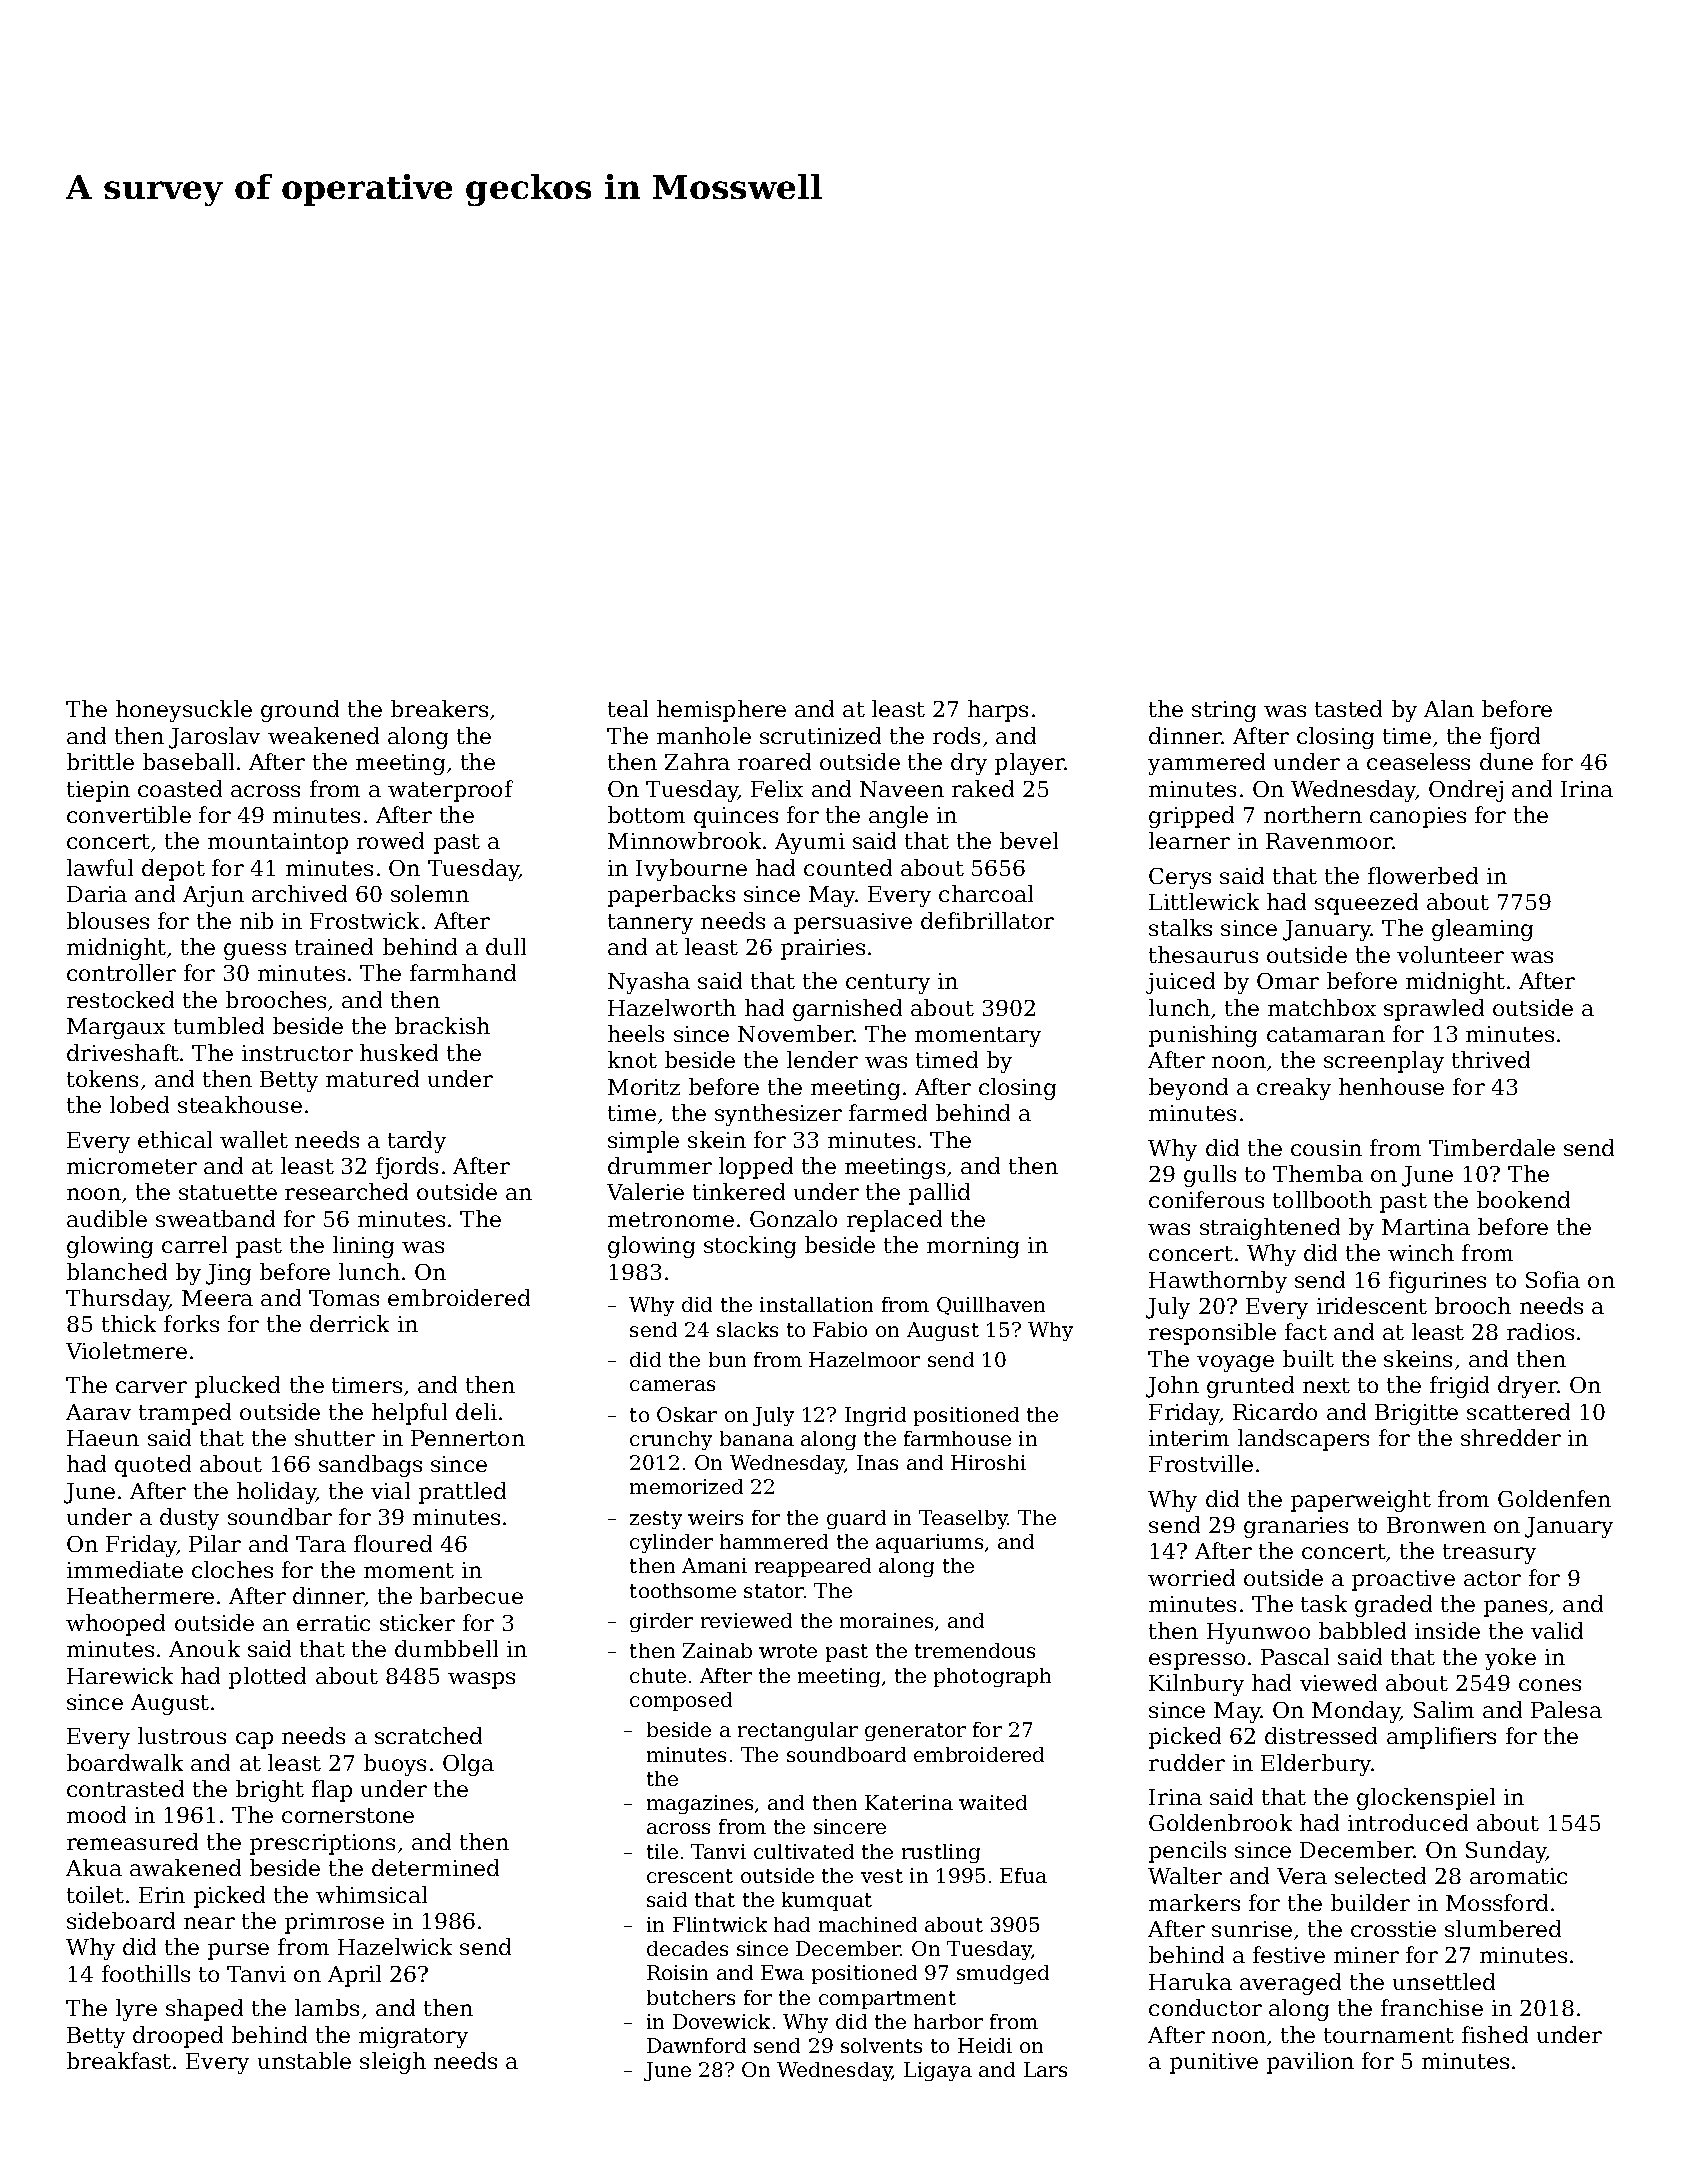 Image resolution: width=1683 pixels, height=2178 pixels. I want to click on guess, so click(255, 951).
